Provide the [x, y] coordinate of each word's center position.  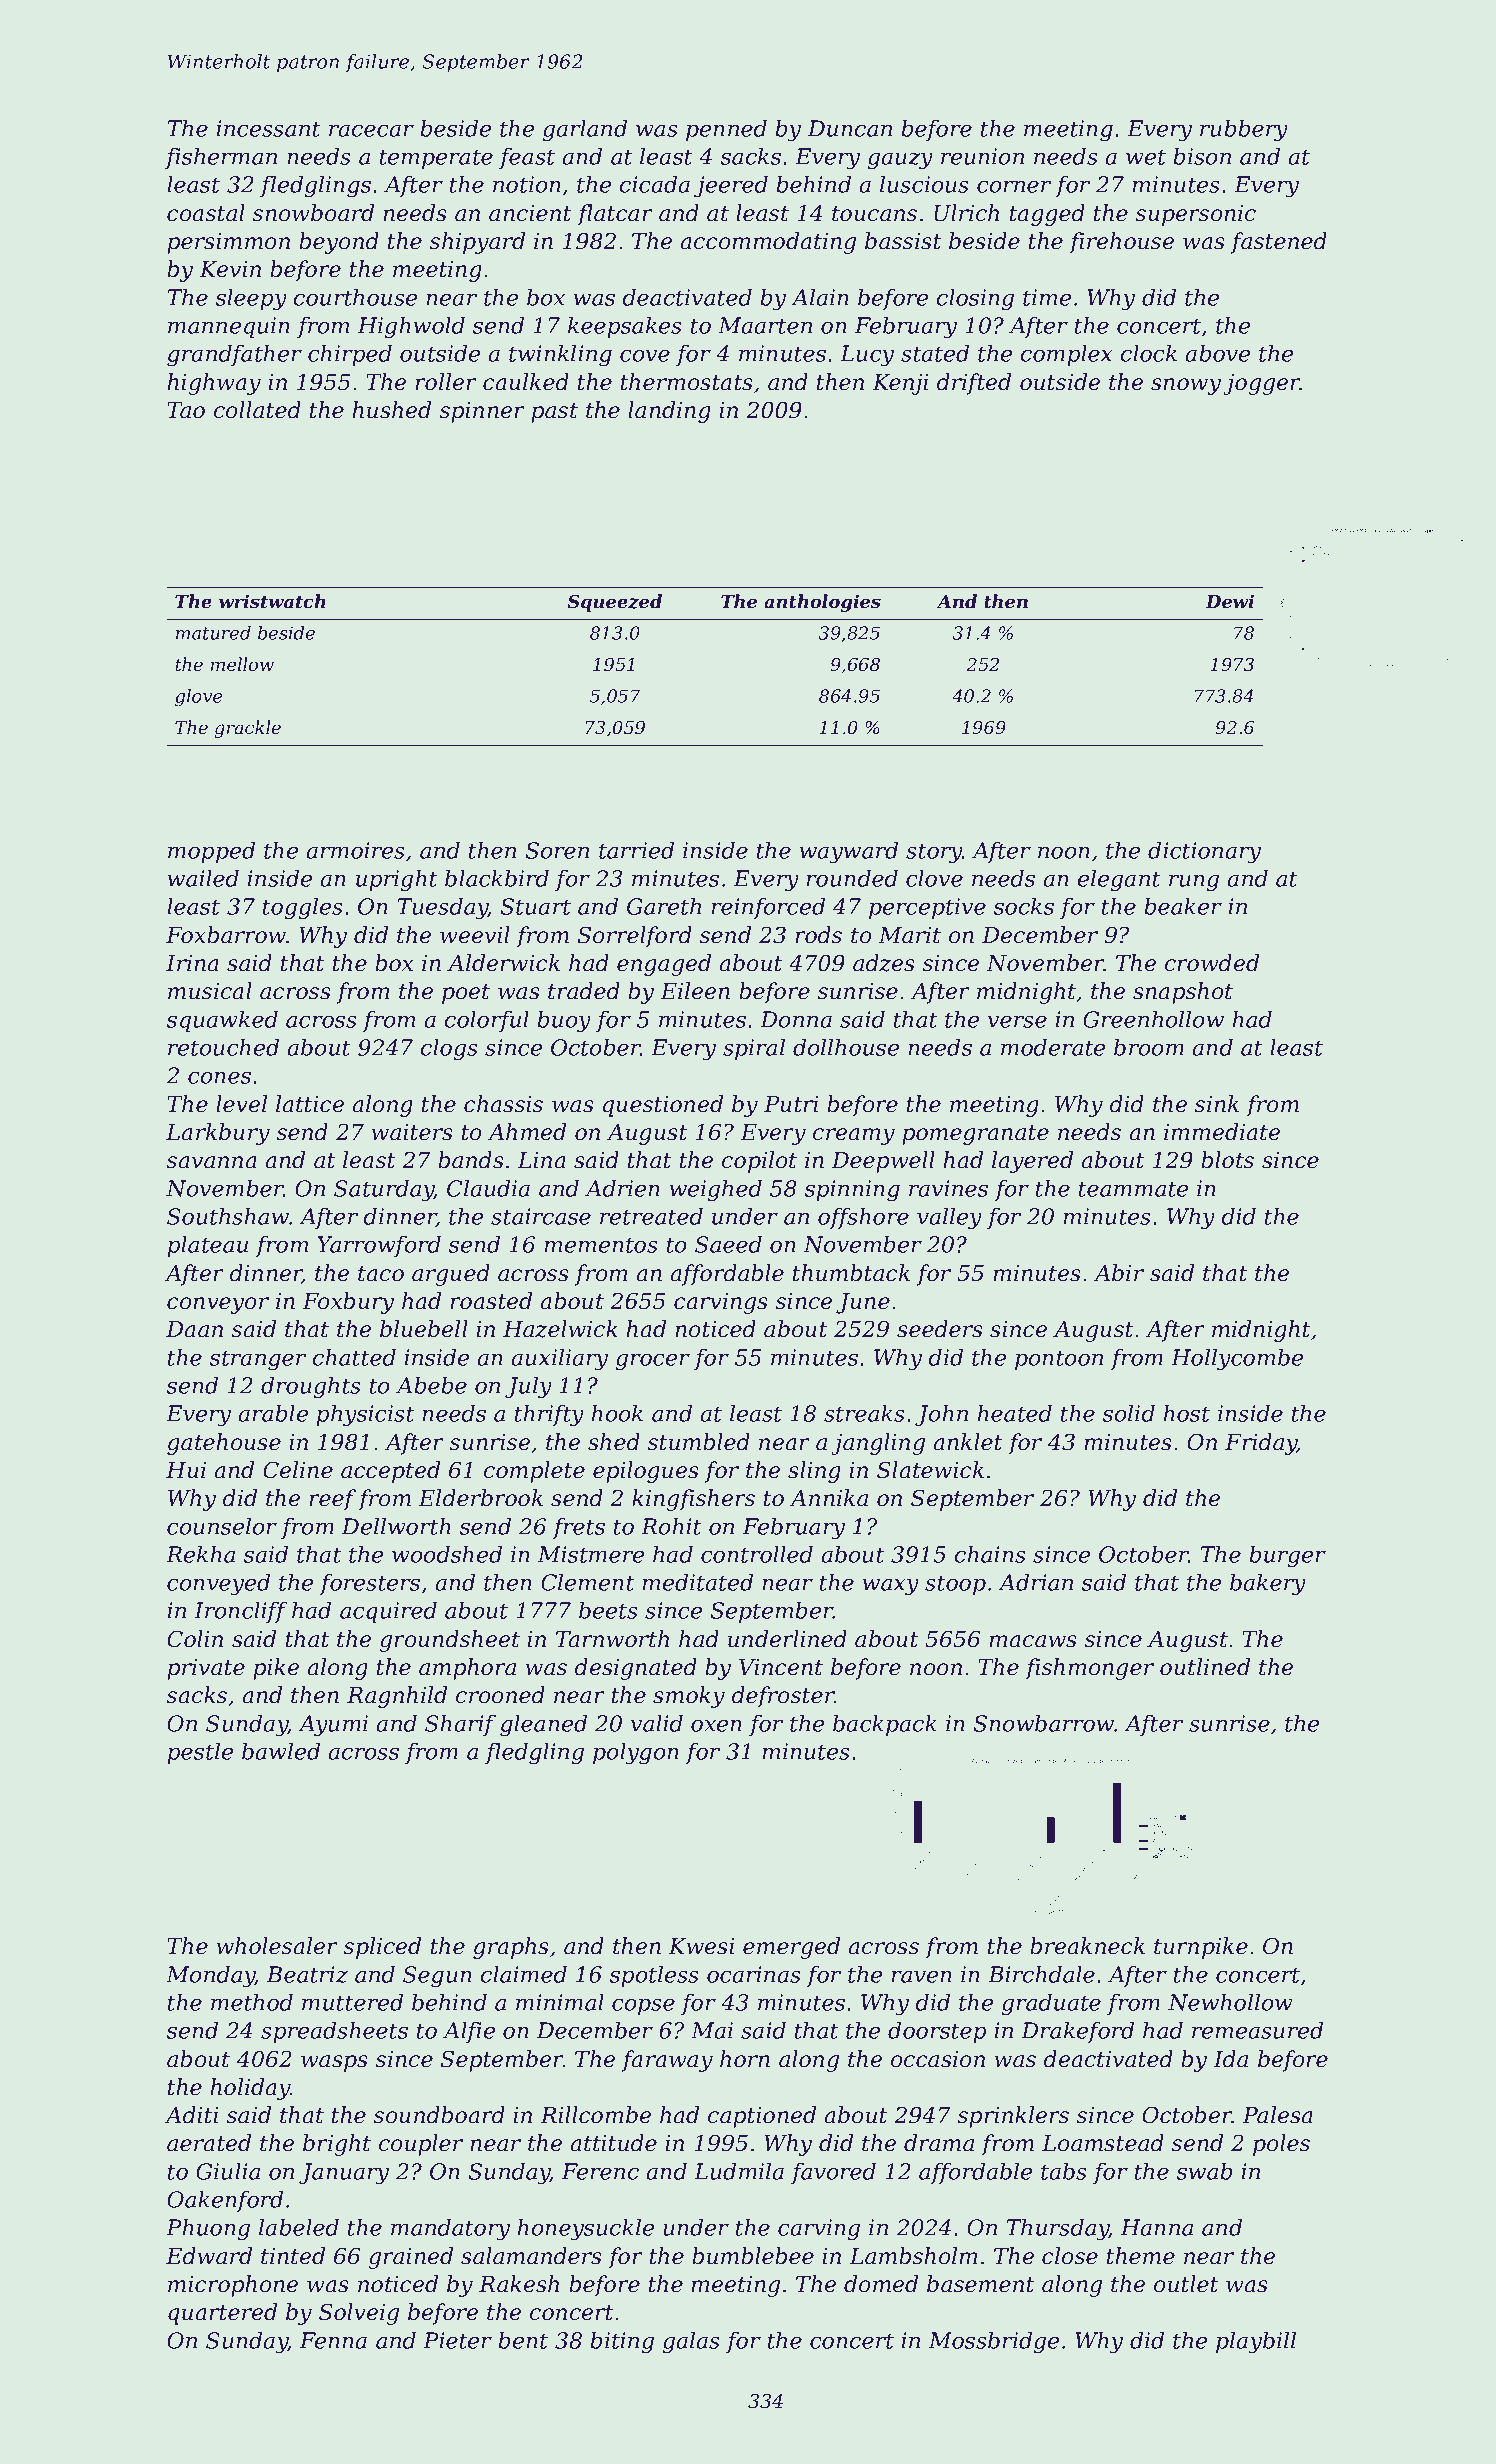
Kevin [230, 269]
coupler [421, 2145]
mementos [601, 1245]
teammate [1133, 1189]
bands [471, 1160]
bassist [903, 241]
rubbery [1244, 131]
